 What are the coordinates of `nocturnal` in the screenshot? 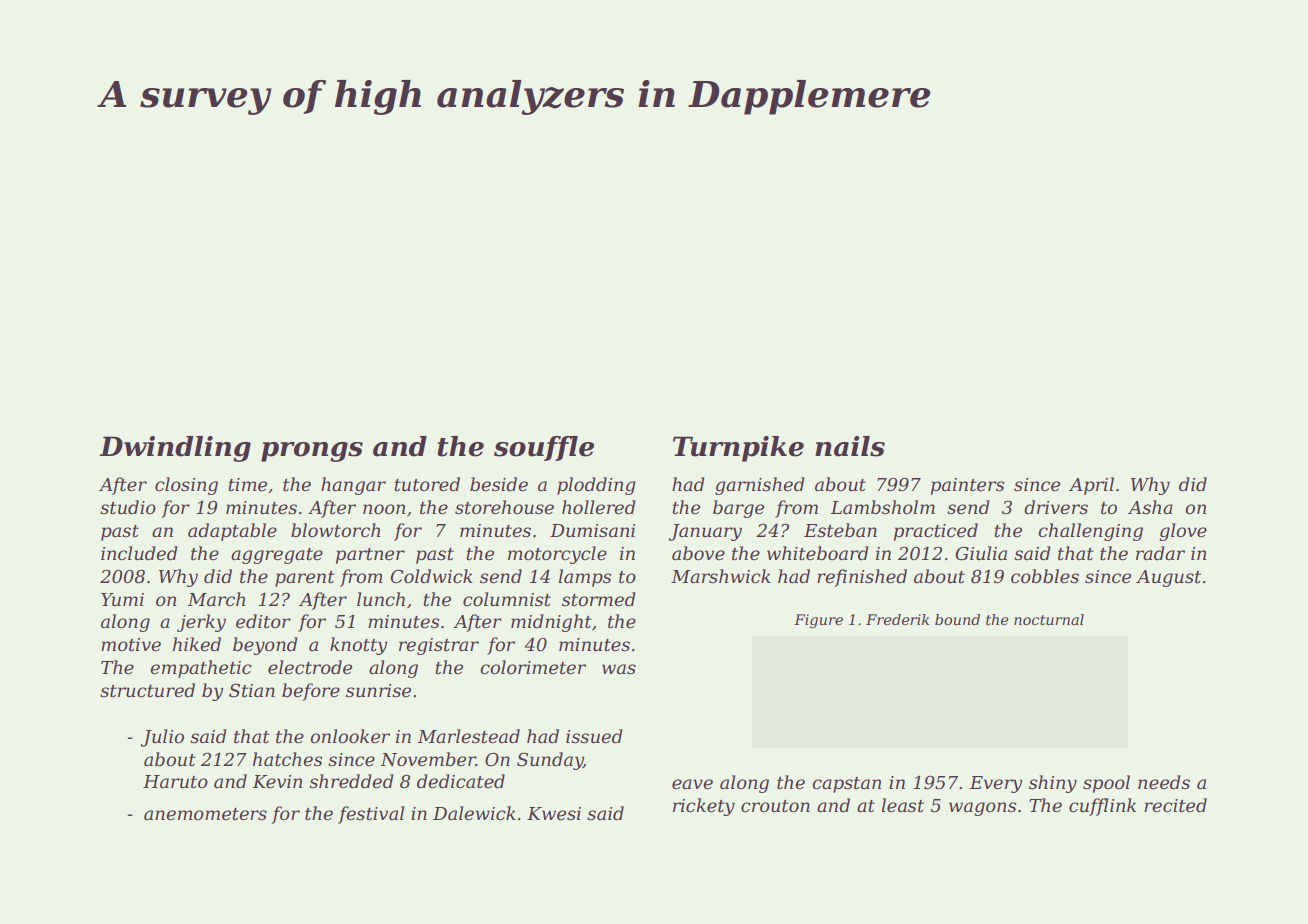 It's located at (1049, 619).
